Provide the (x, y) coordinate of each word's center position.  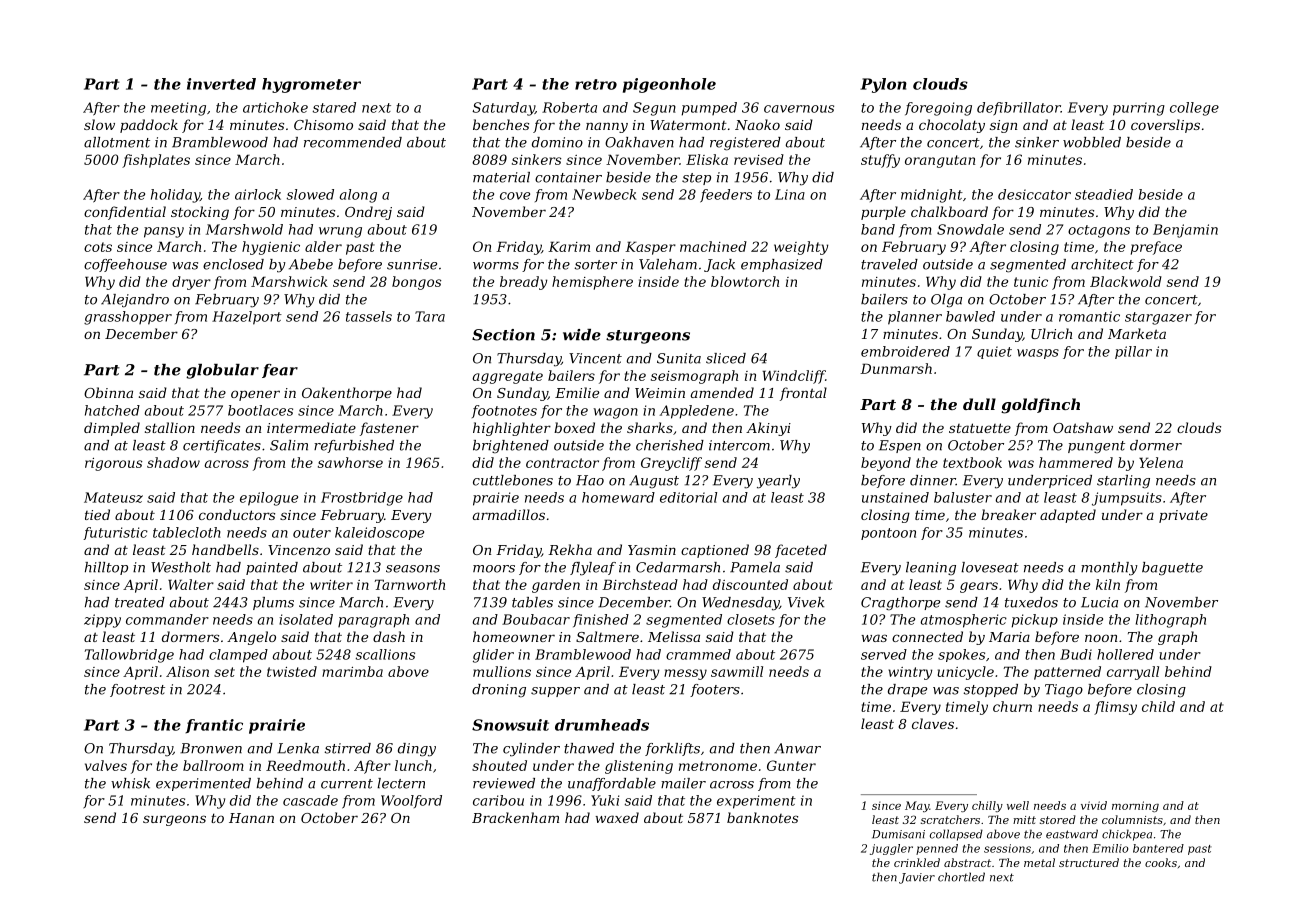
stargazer (1158, 318)
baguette (1172, 569)
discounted (750, 584)
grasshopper (128, 318)
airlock (258, 194)
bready (523, 283)
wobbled (1092, 142)
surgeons (174, 820)
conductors (237, 514)
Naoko (757, 124)
